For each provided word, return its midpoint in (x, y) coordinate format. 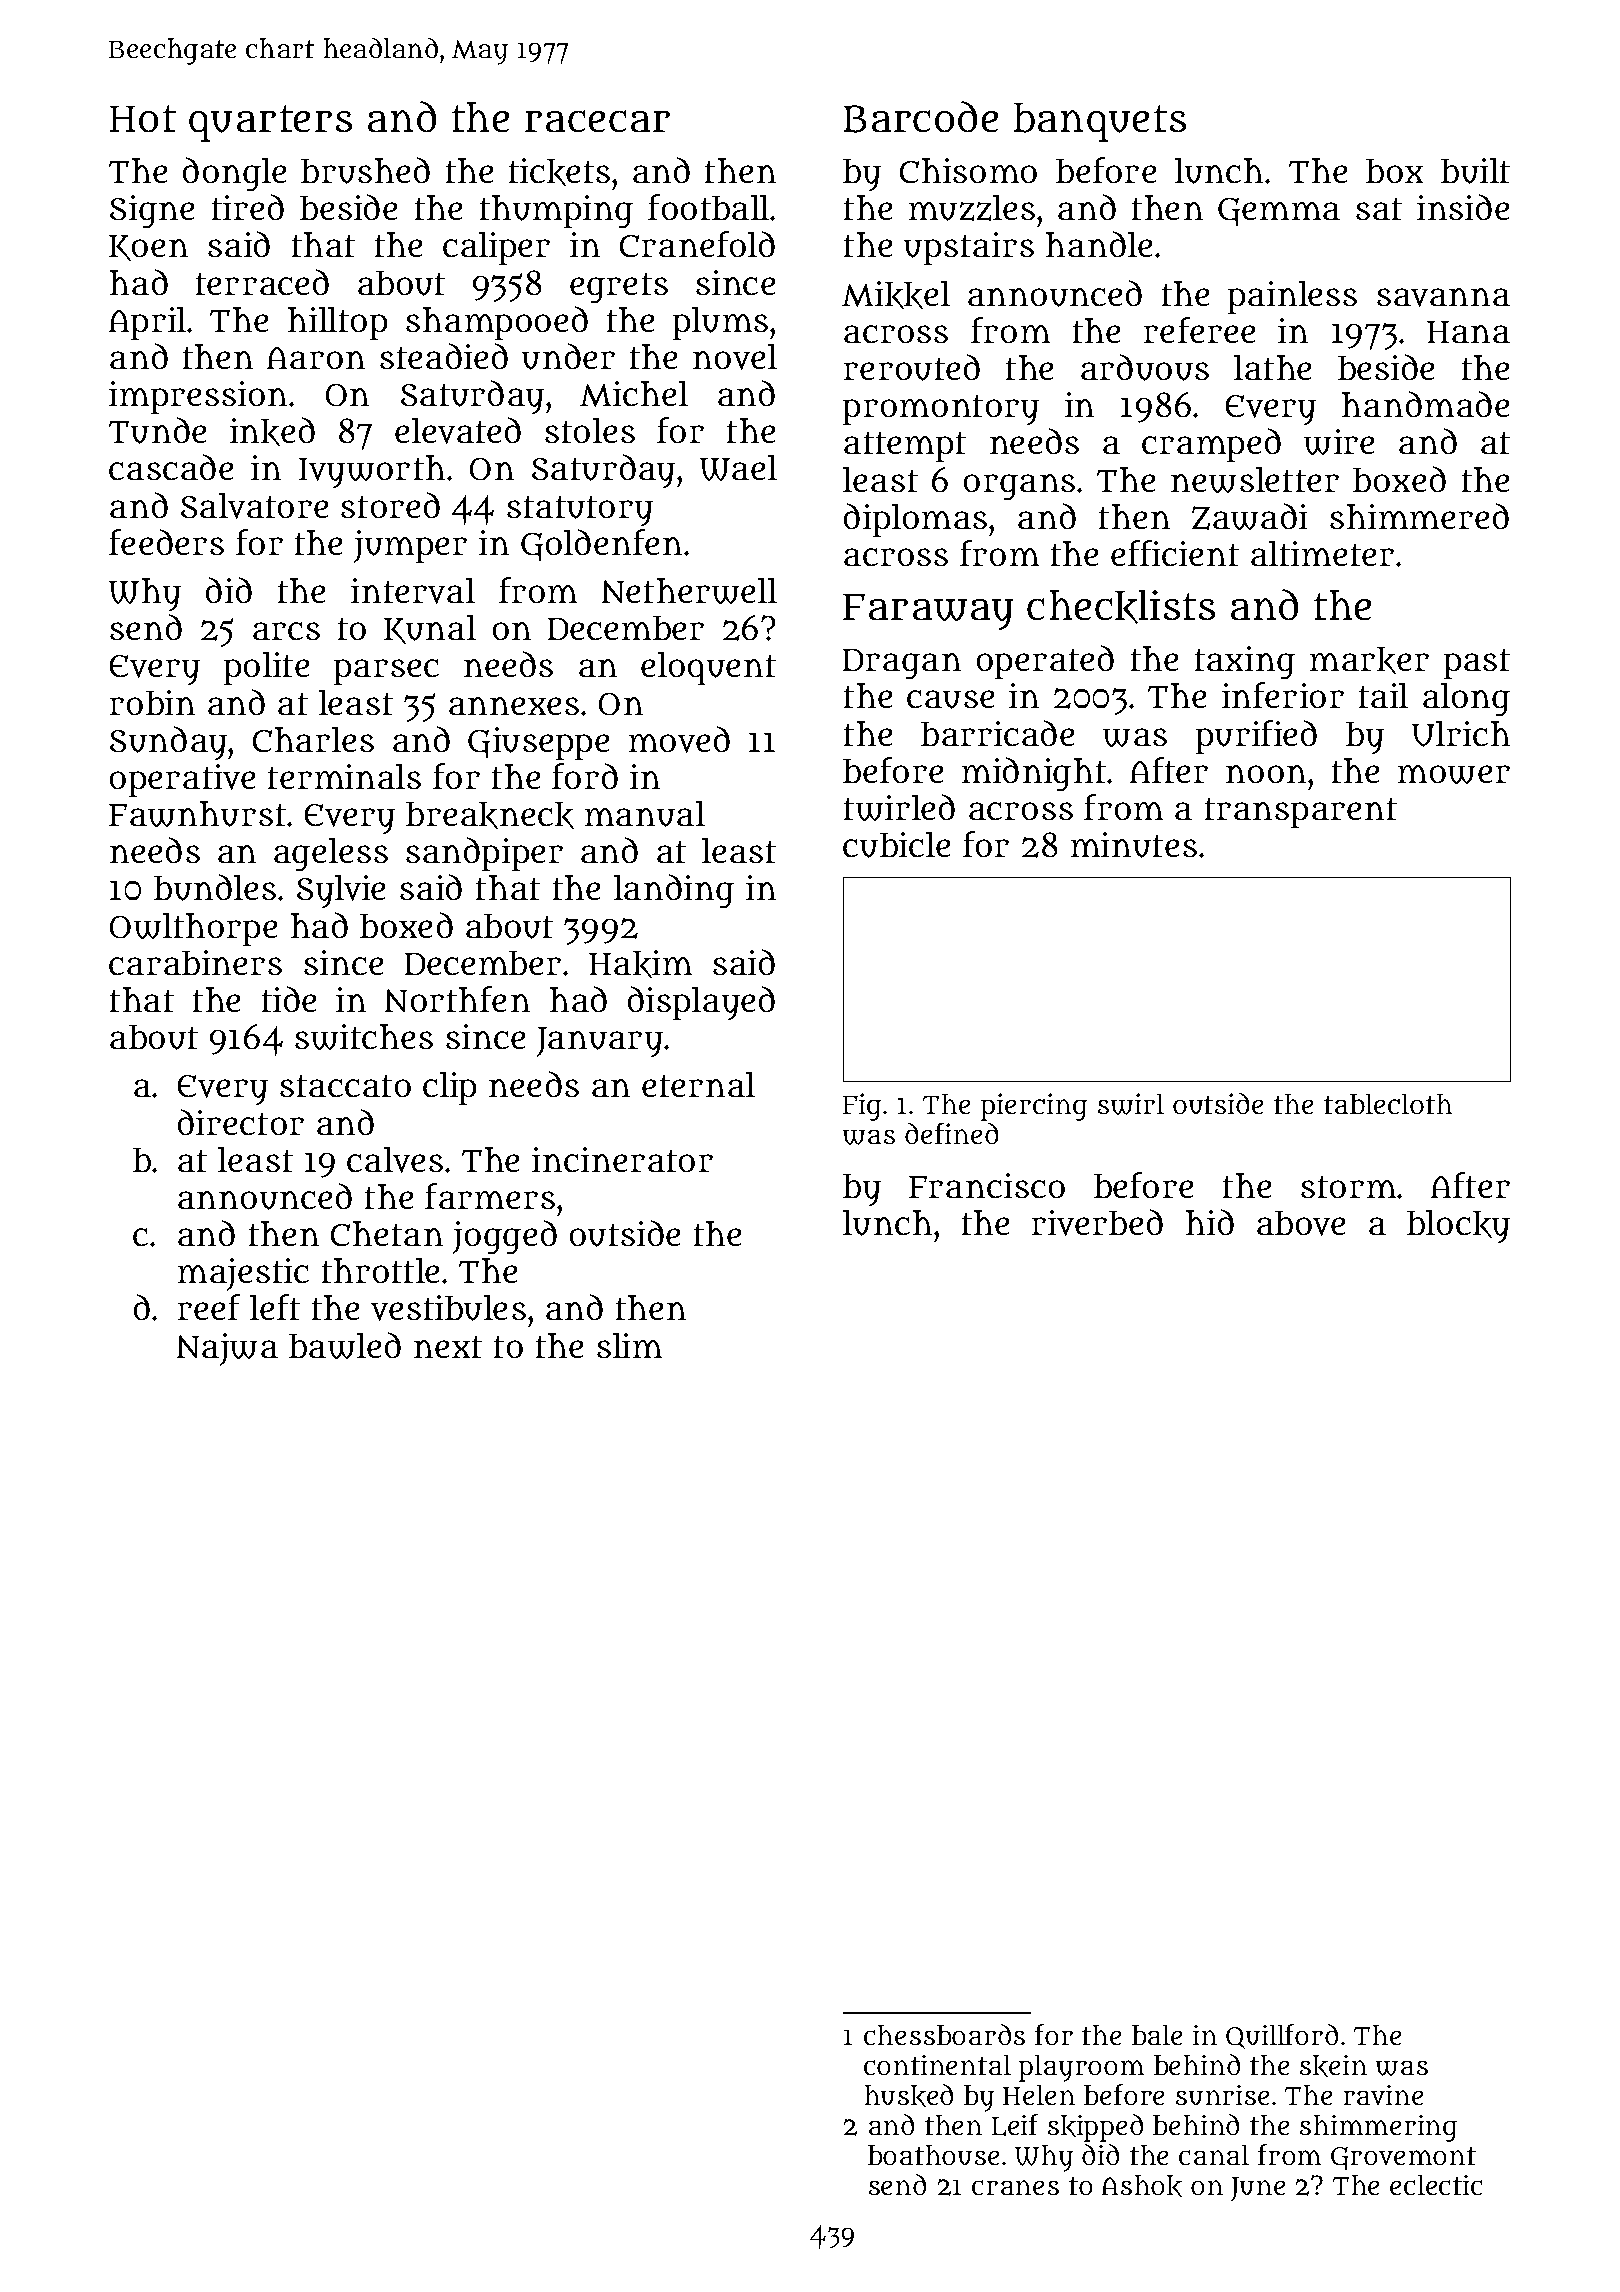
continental (937, 2065)
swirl (1131, 1104)
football (708, 207)
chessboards (944, 2034)
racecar (597, 121)
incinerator (622, 1159)
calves (395, 1160)
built (1475, 171)
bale (1157, 2035)
